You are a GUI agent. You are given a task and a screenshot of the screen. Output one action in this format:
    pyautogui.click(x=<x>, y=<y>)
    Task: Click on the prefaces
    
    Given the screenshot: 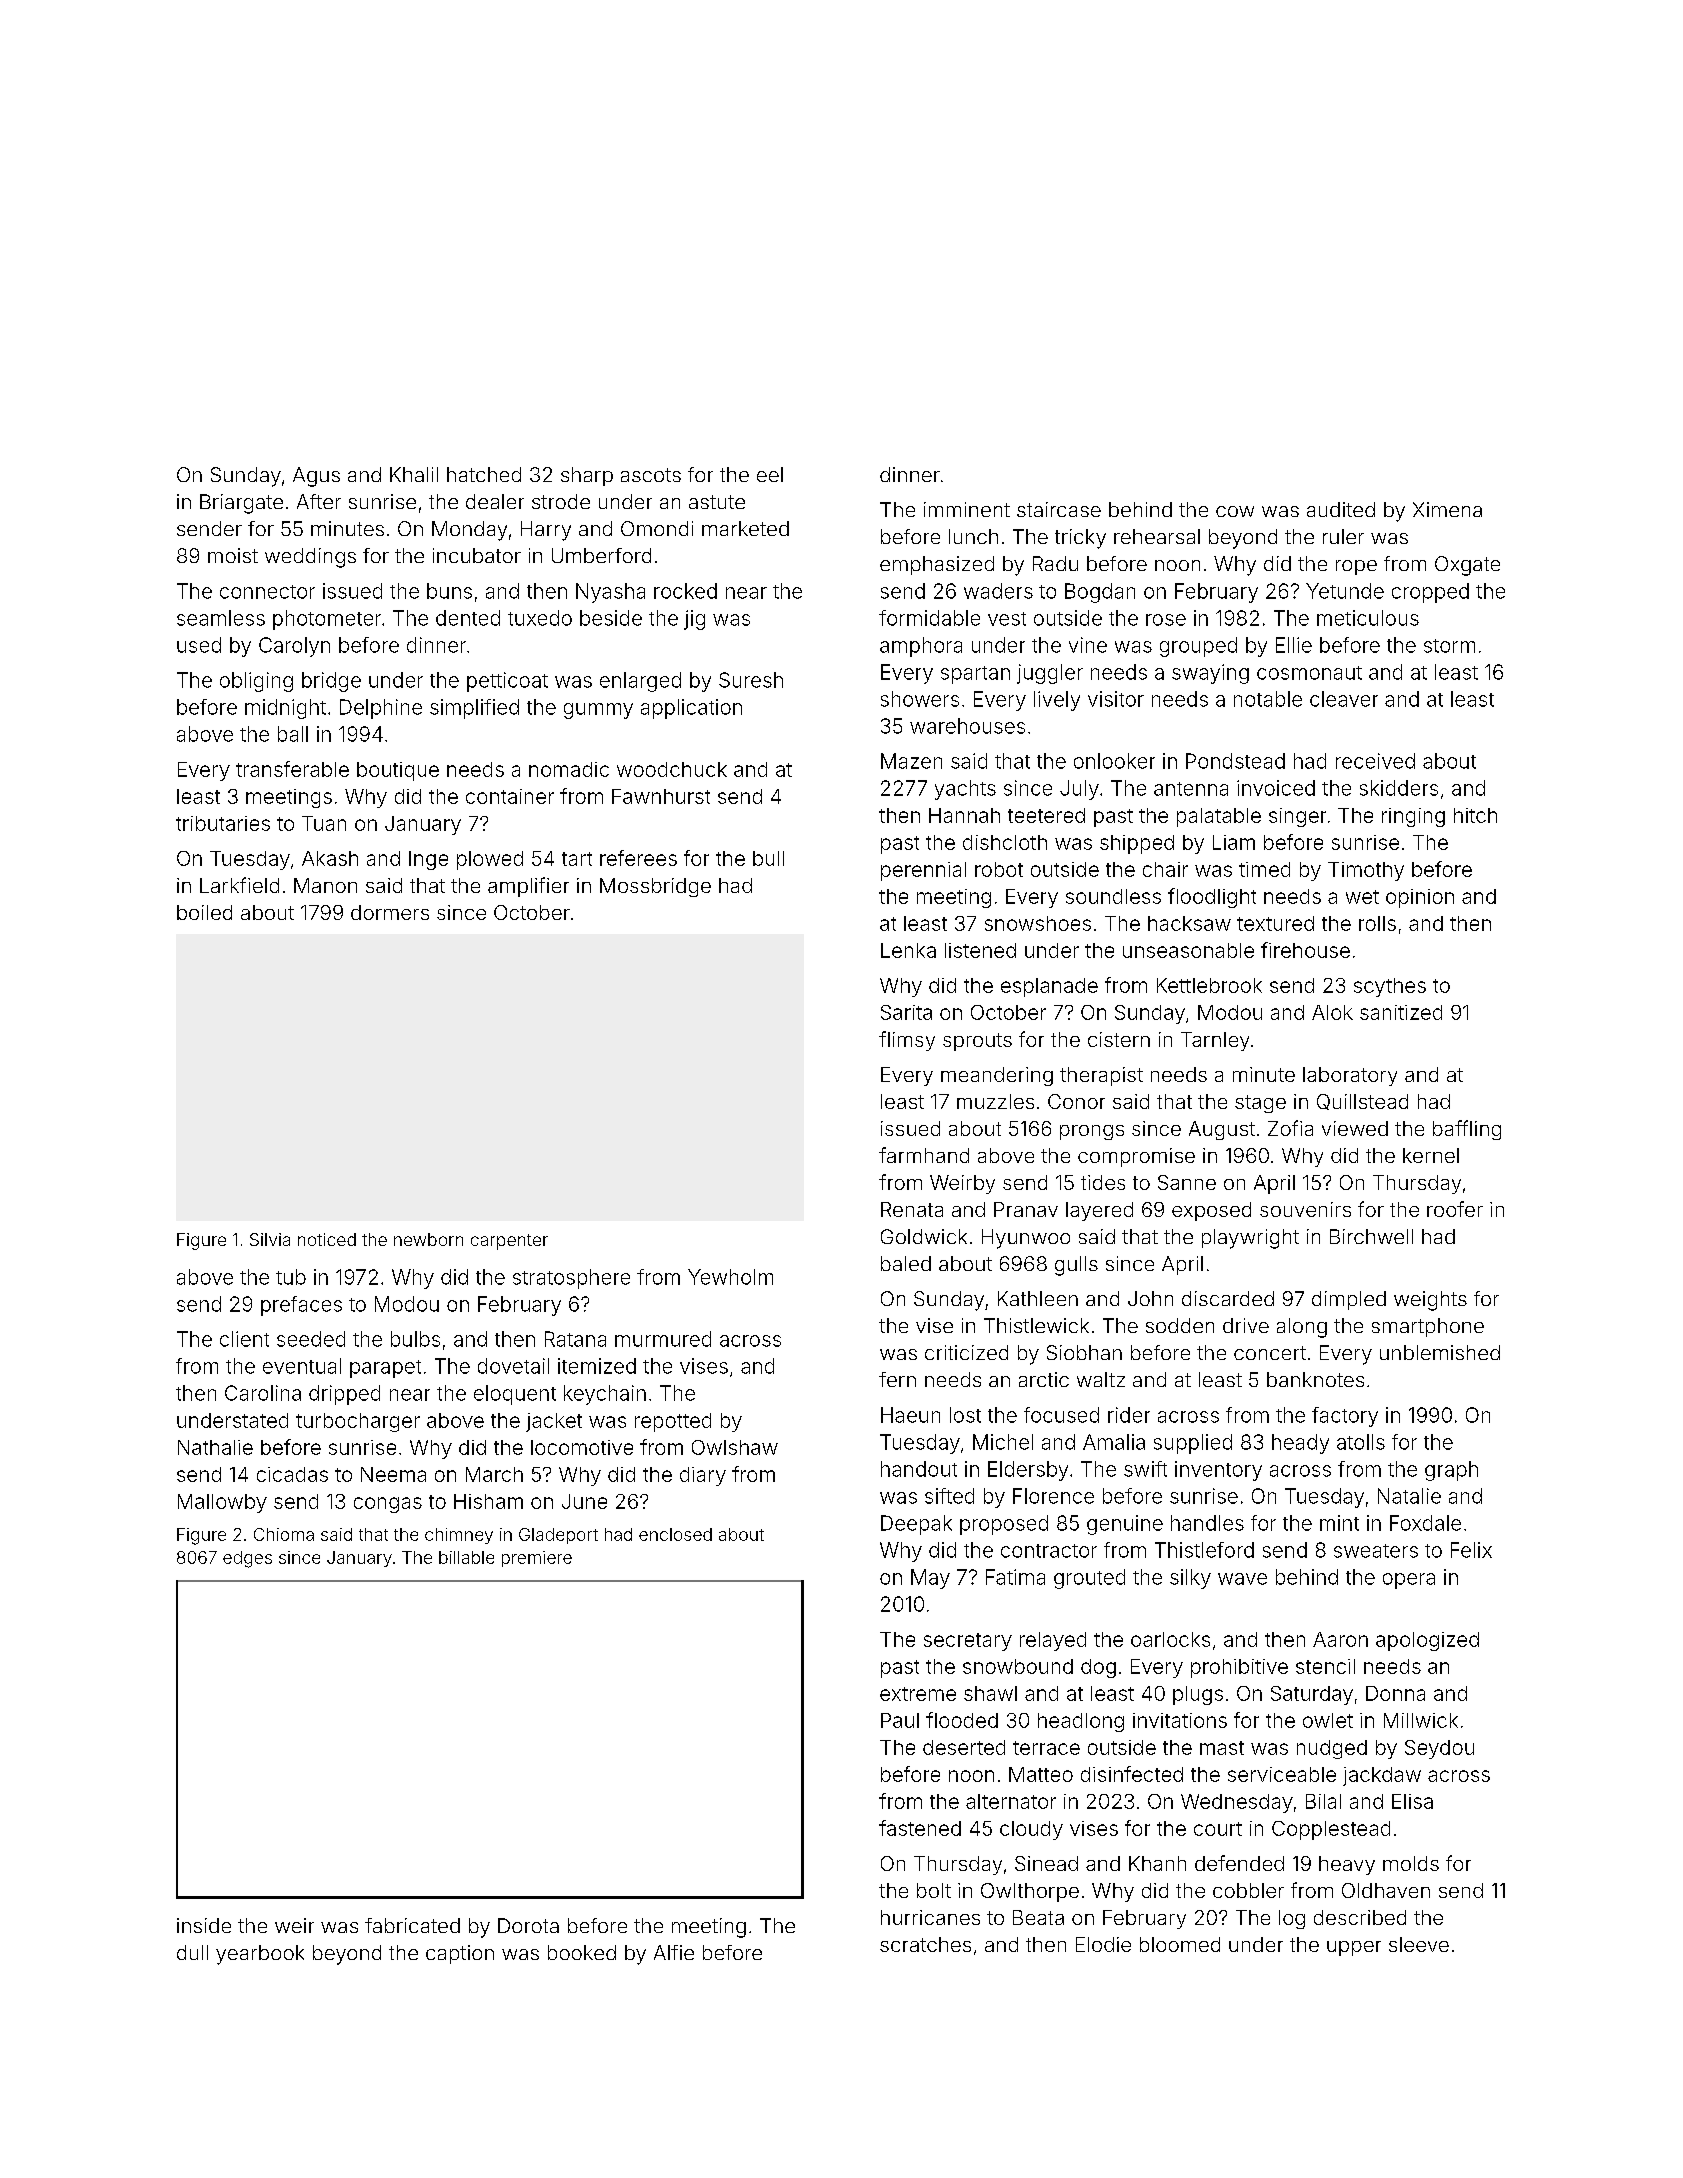 What is the action you would take?
    pyautogui.click(x=301, y=1306)
